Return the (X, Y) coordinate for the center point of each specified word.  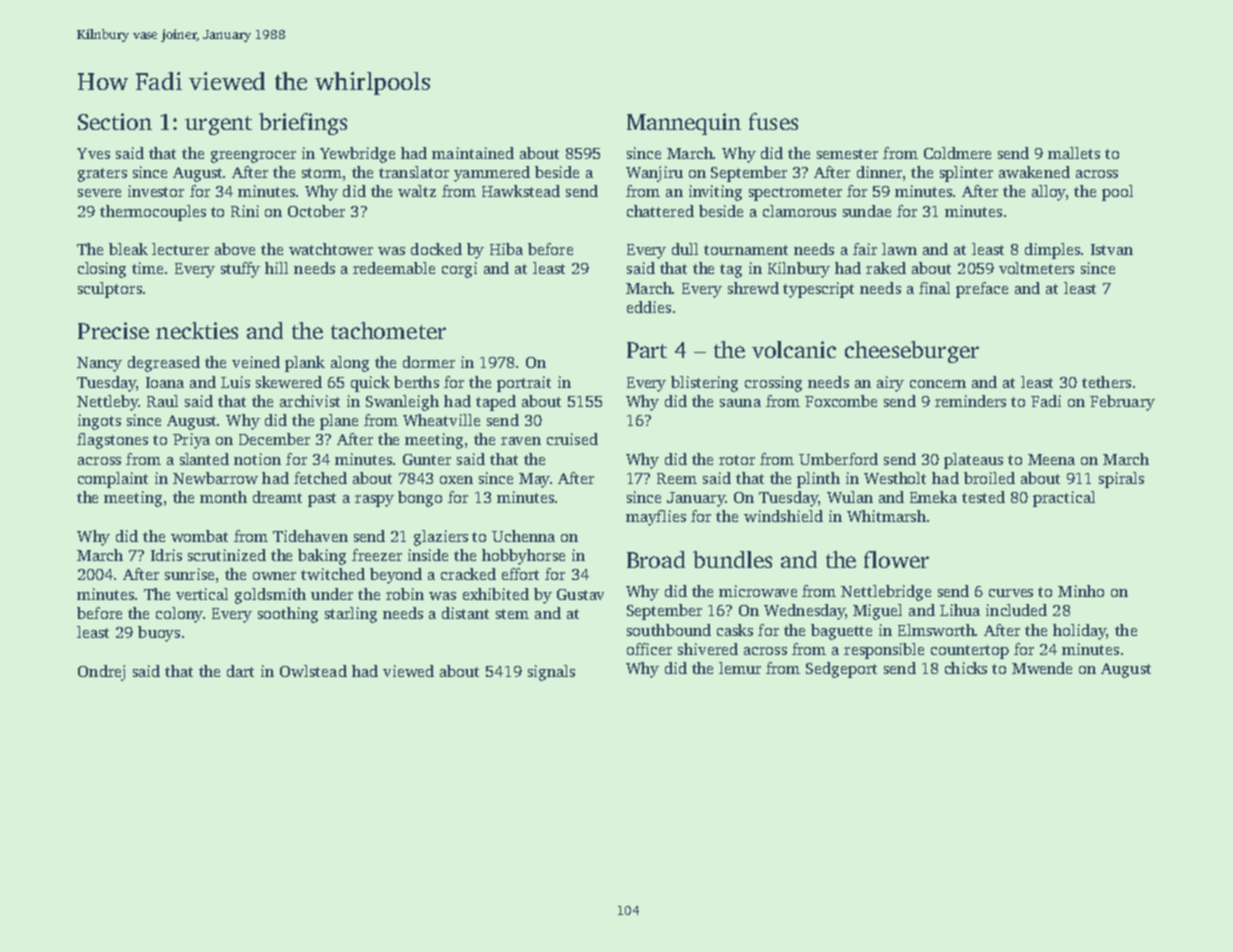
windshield (783, 516)
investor (156, 191)
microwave (758, 591)
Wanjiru (654, 174)
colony (179, 615)
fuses (773, 121)
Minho (1081, 591)
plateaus (973, 461)
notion (257, 459)
